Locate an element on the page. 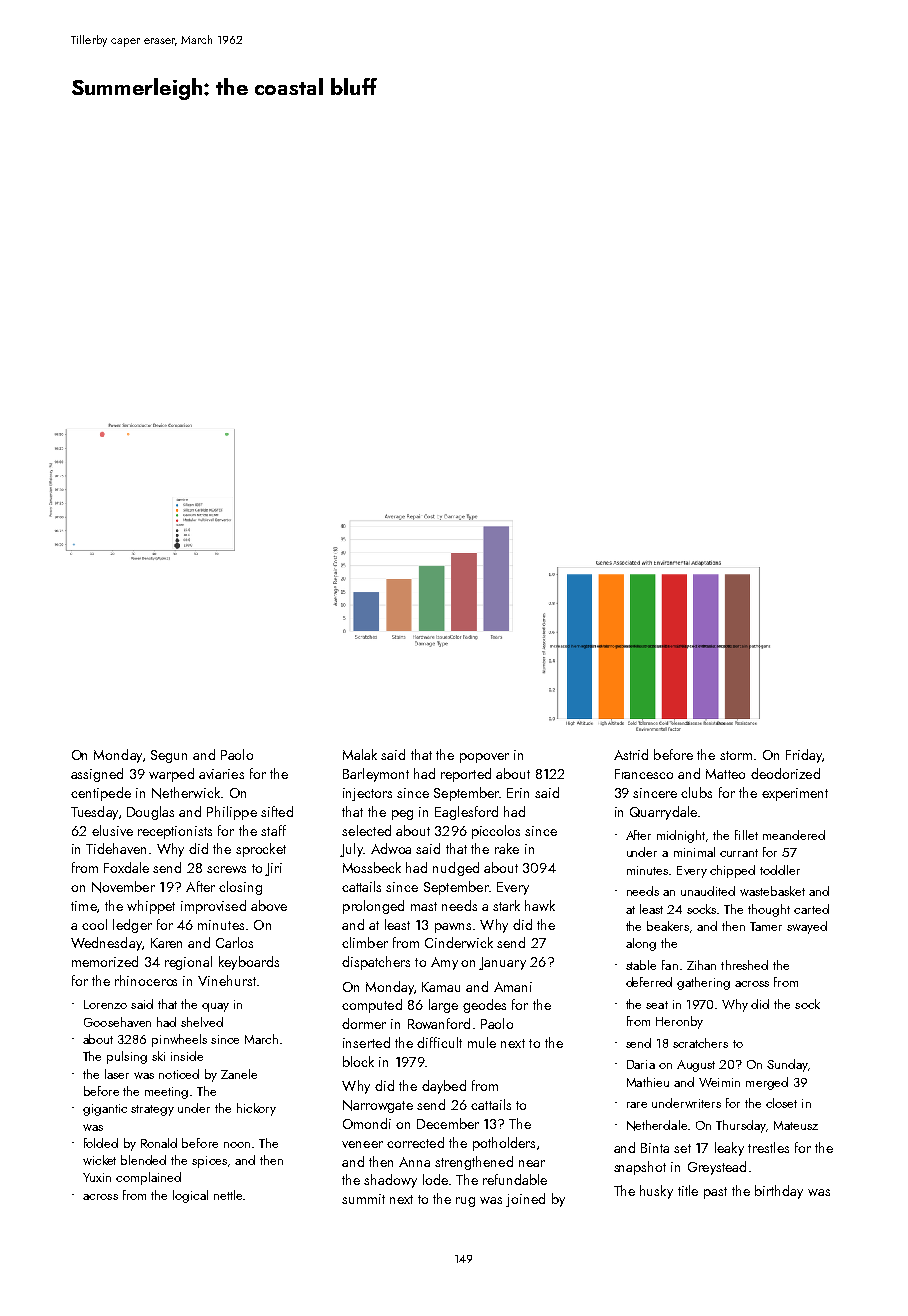 The image size is (908, 1316). rug is located at coordinates (465, 1202).
